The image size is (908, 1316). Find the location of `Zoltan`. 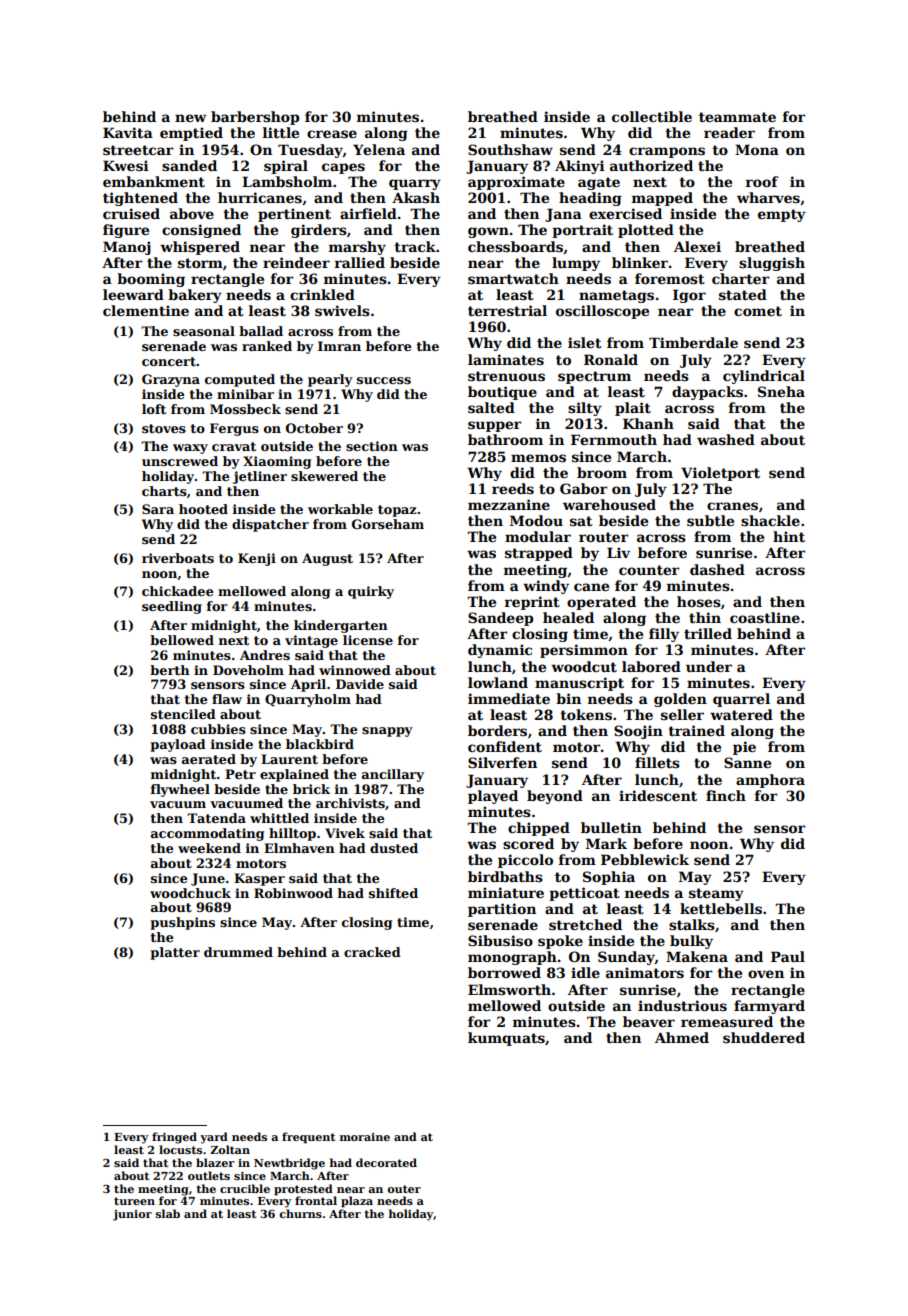

Zoltan is located at coordinates (230, 1149).
